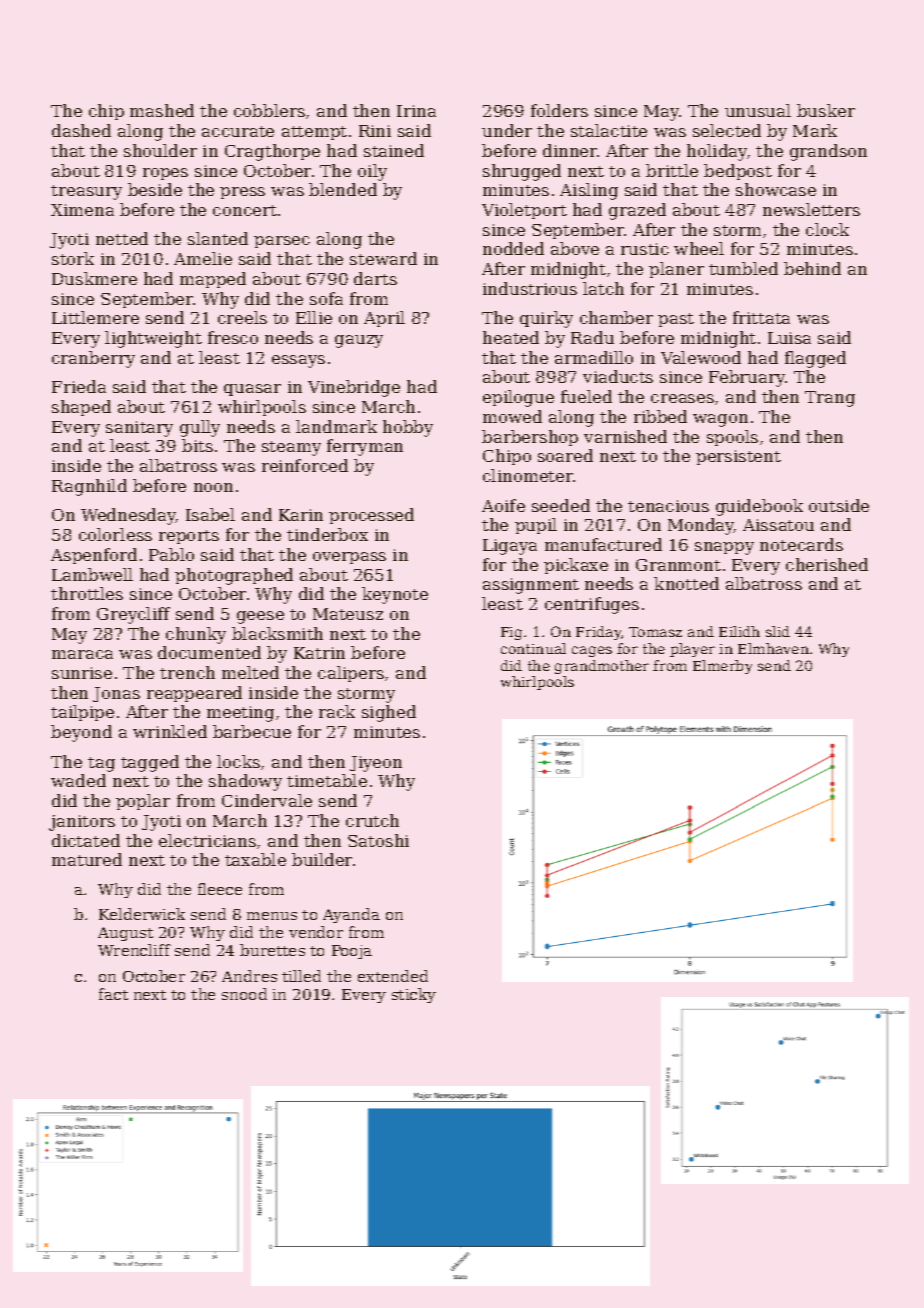 Image resolution: width=924 pixels, height=1308 pixels. I want to click on assignment, so click(531, 586).
